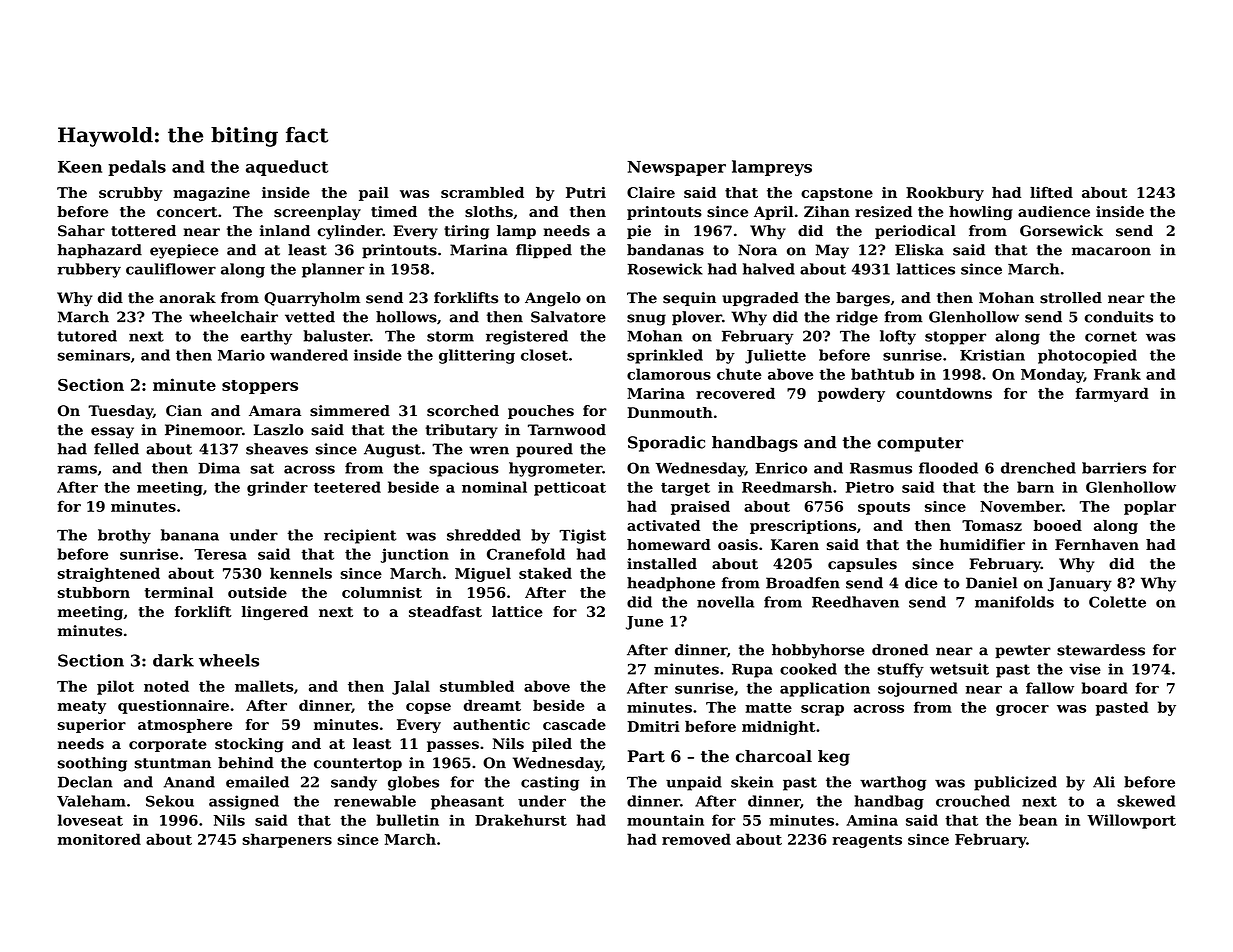 The height and width of the screenshot is (952, 1233). Describe the element at coordinates (818, 651) in the screenshot. I see `hobbyhorse` at that location.
